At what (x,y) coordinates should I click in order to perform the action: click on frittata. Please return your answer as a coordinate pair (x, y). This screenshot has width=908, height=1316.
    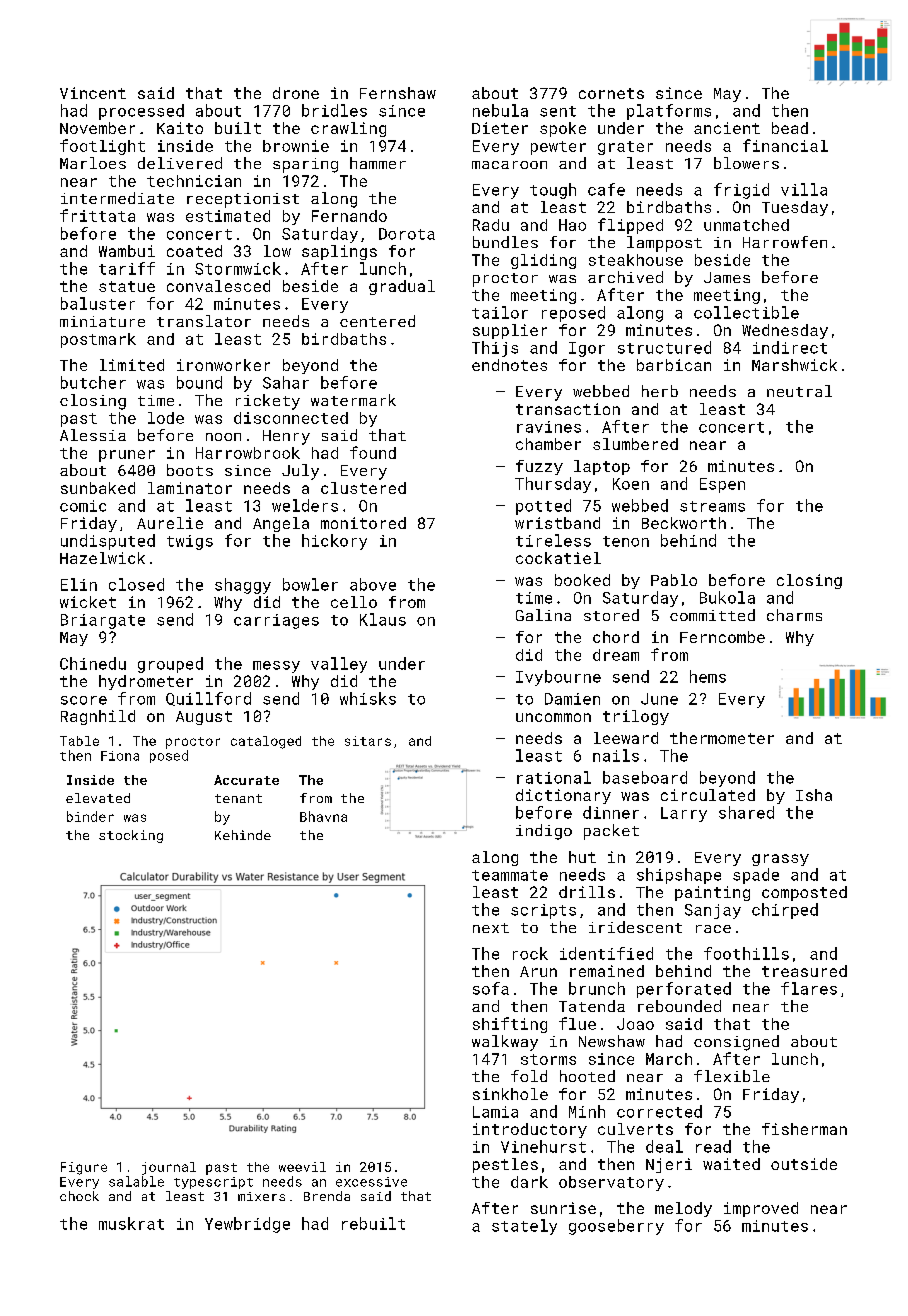
    Looking at the image, I should click on (97, 215).
